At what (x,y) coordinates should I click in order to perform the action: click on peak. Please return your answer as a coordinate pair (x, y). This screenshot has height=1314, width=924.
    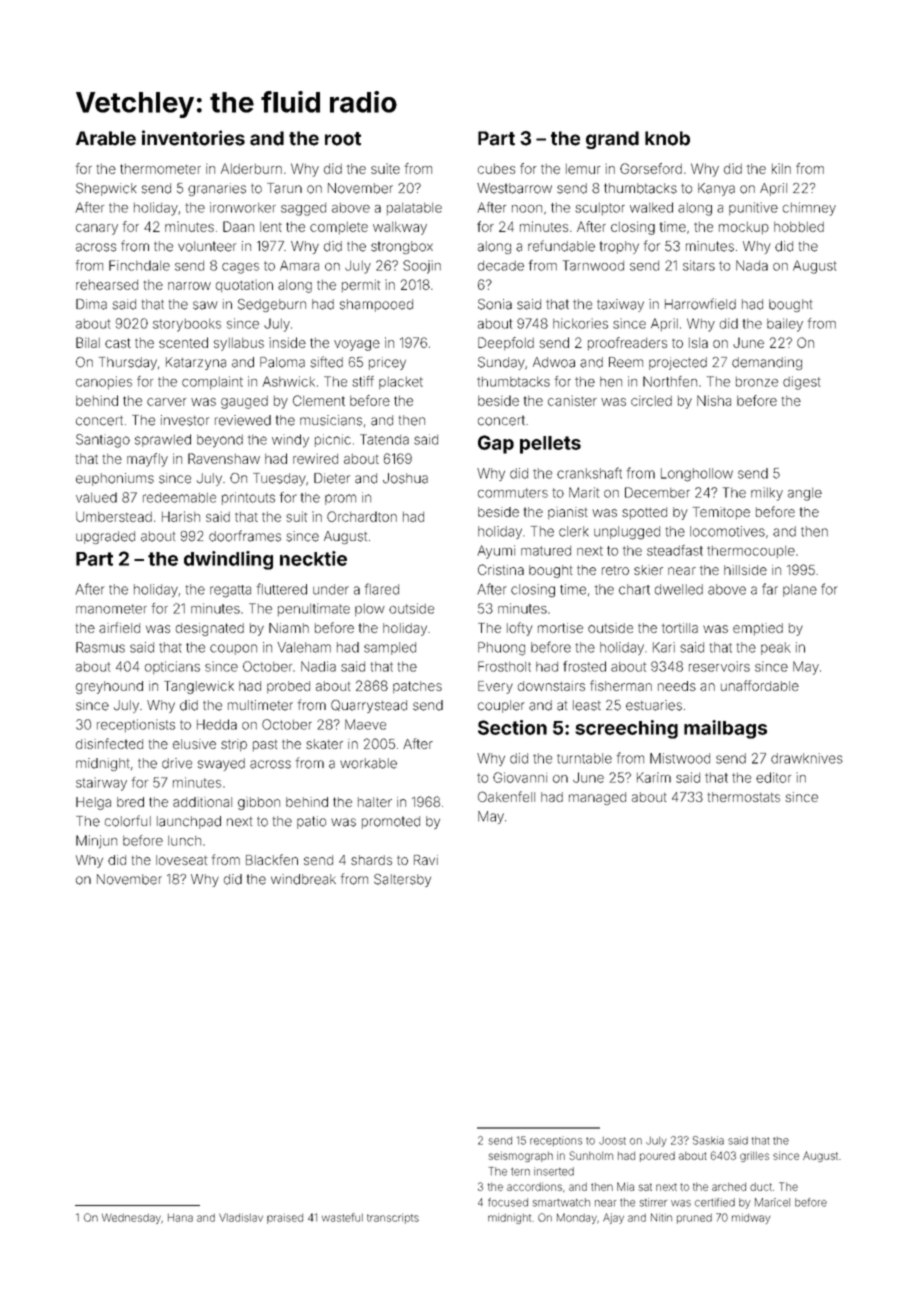
    Looking at the image, I should click on (776, 648).
